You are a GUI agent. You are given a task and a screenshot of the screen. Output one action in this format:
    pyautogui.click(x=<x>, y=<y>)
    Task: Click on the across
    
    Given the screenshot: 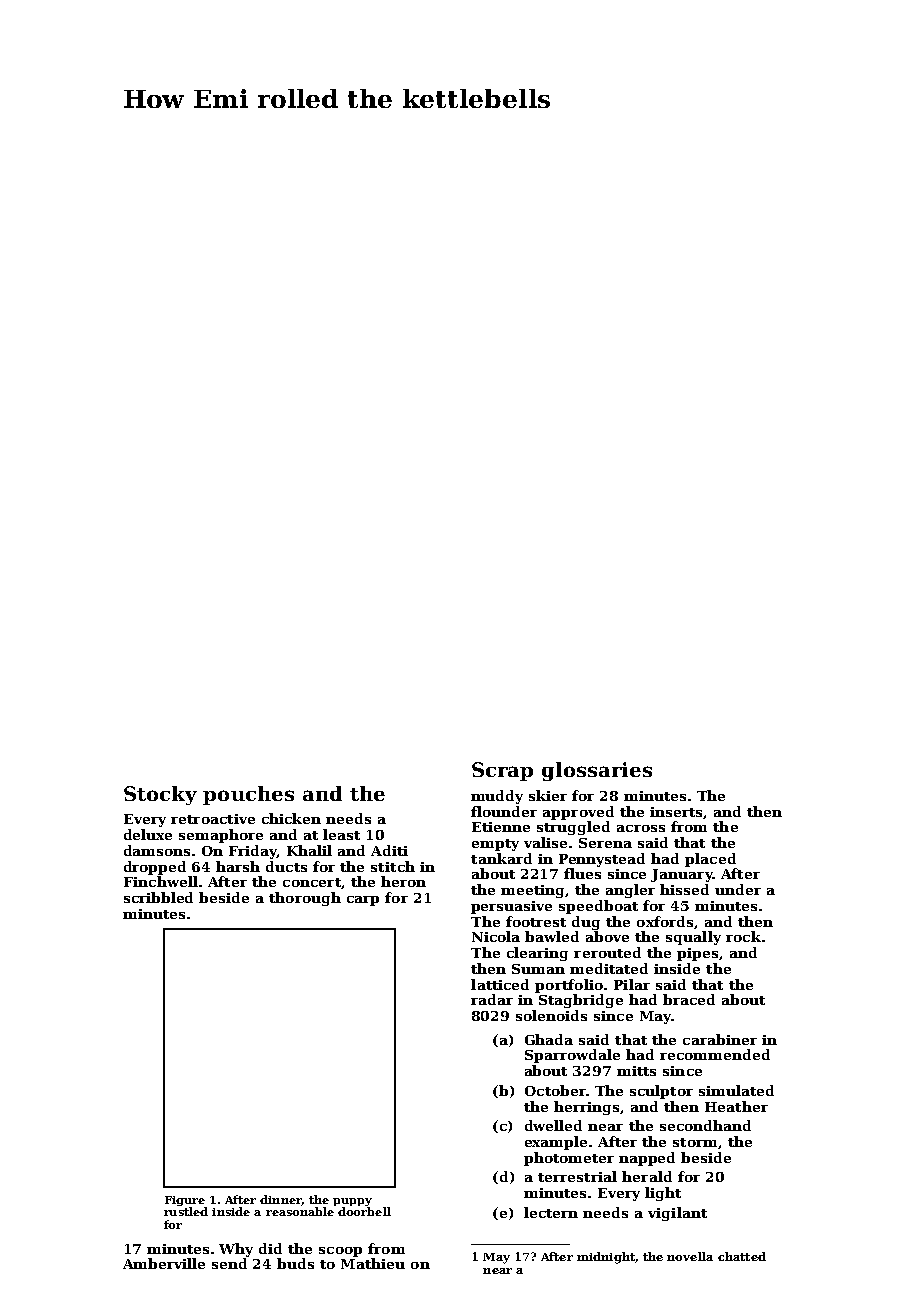 What is the action you would take?
    pyautogui.click(x=641, y=828)
